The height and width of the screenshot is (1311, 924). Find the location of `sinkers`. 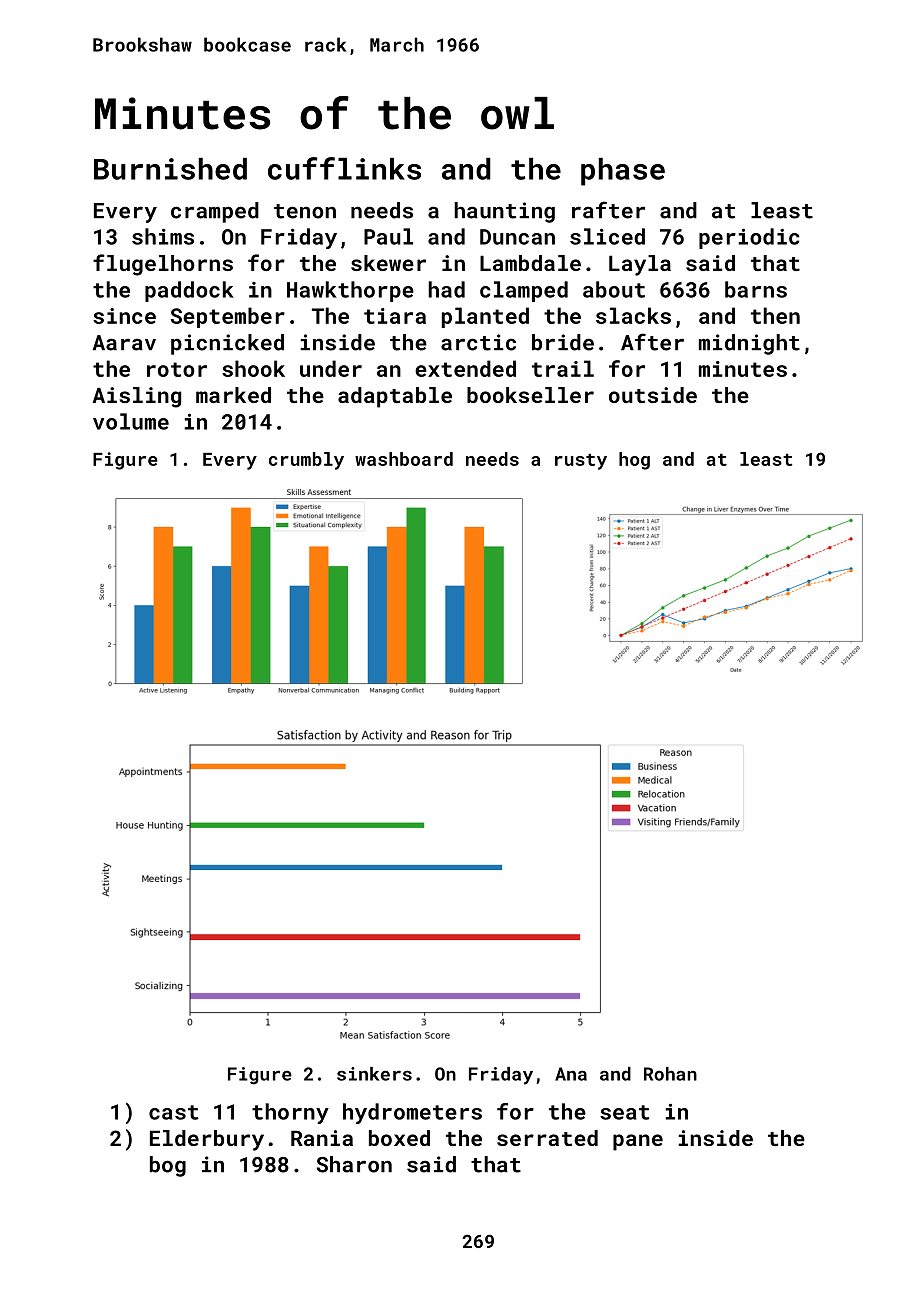

sinkers is located at coordinates (374, 1074).
